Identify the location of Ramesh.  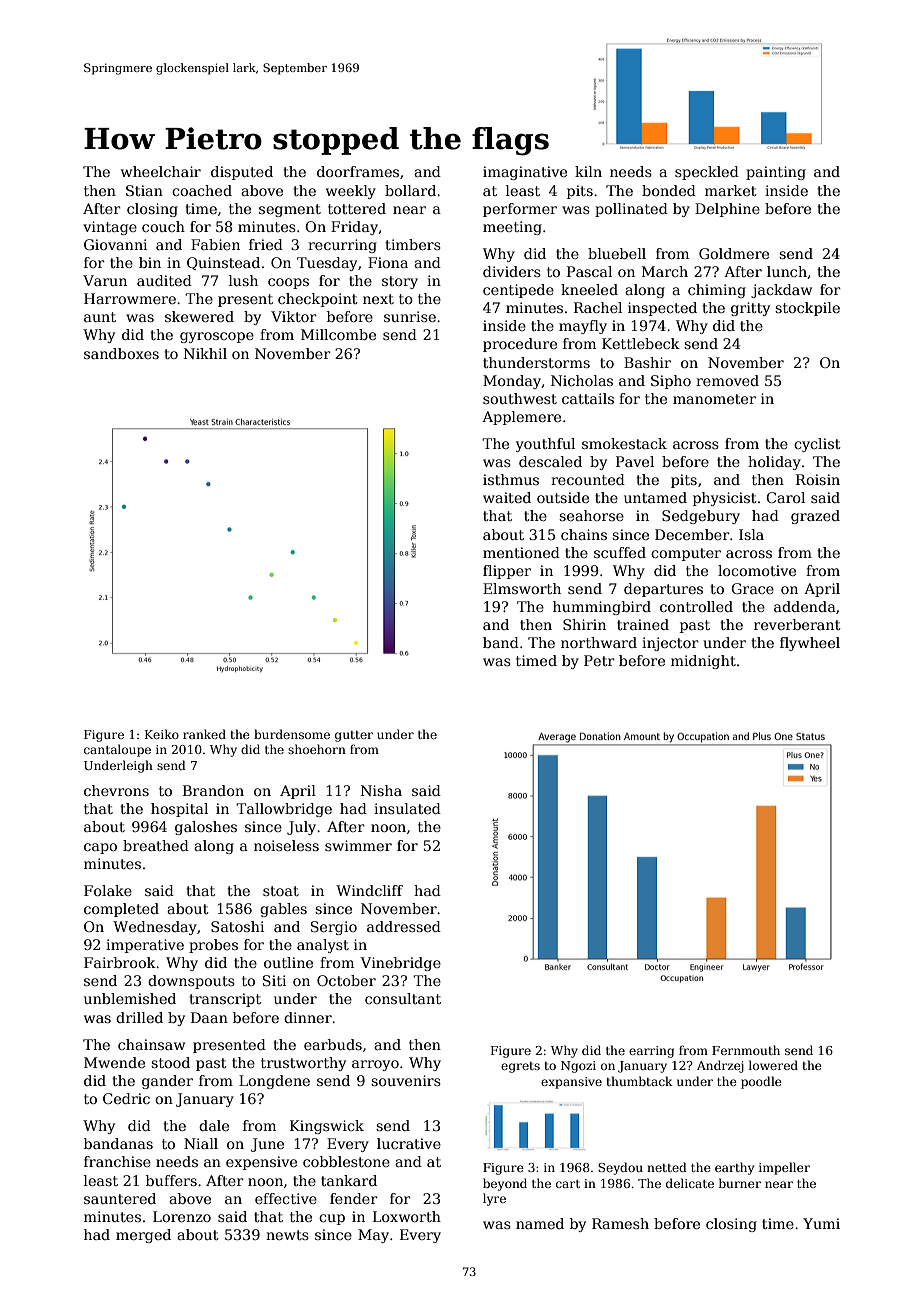
(620, 1223).
